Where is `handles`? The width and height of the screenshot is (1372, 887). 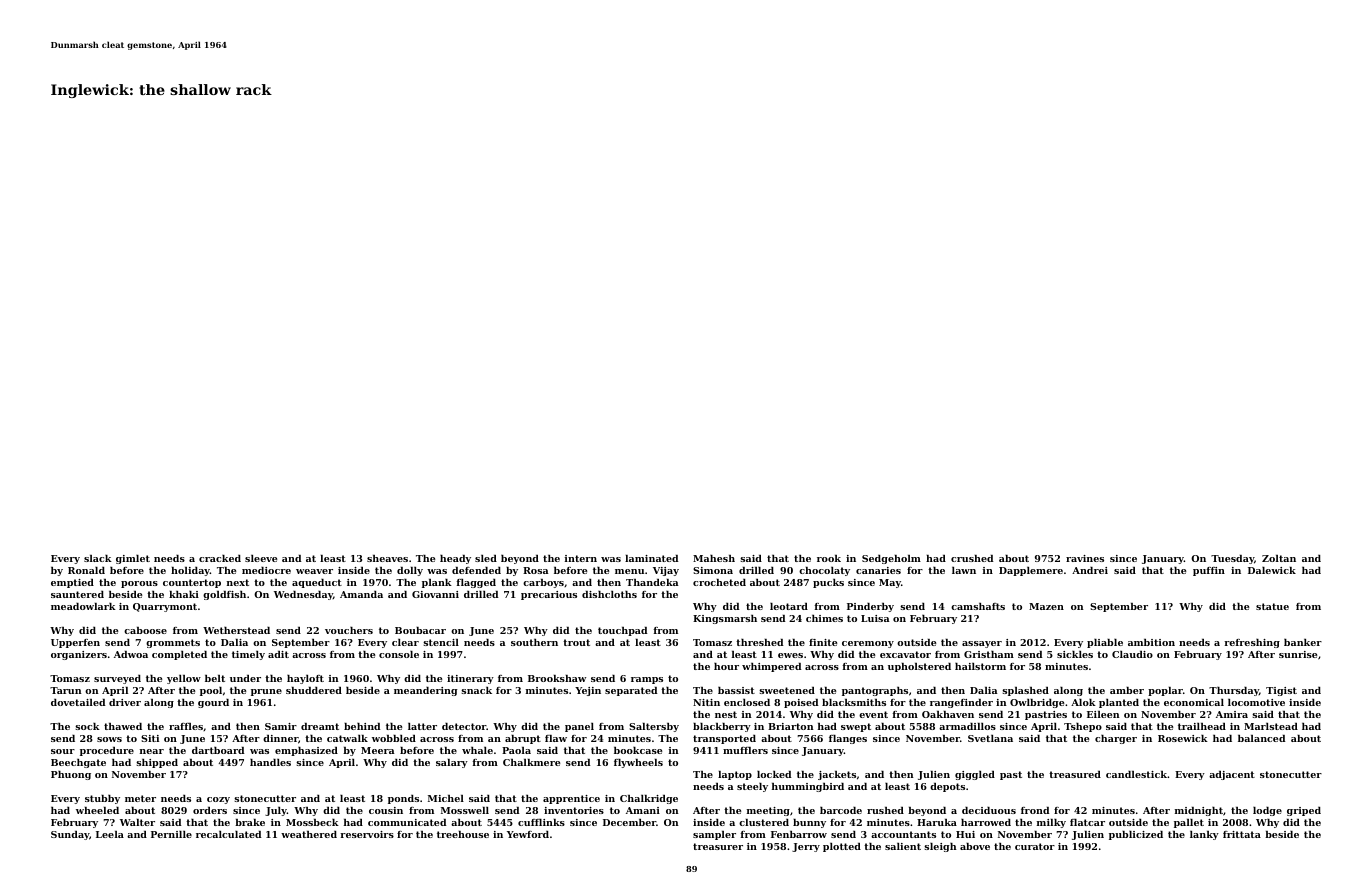
handles is located at coordinates (270, 762).
